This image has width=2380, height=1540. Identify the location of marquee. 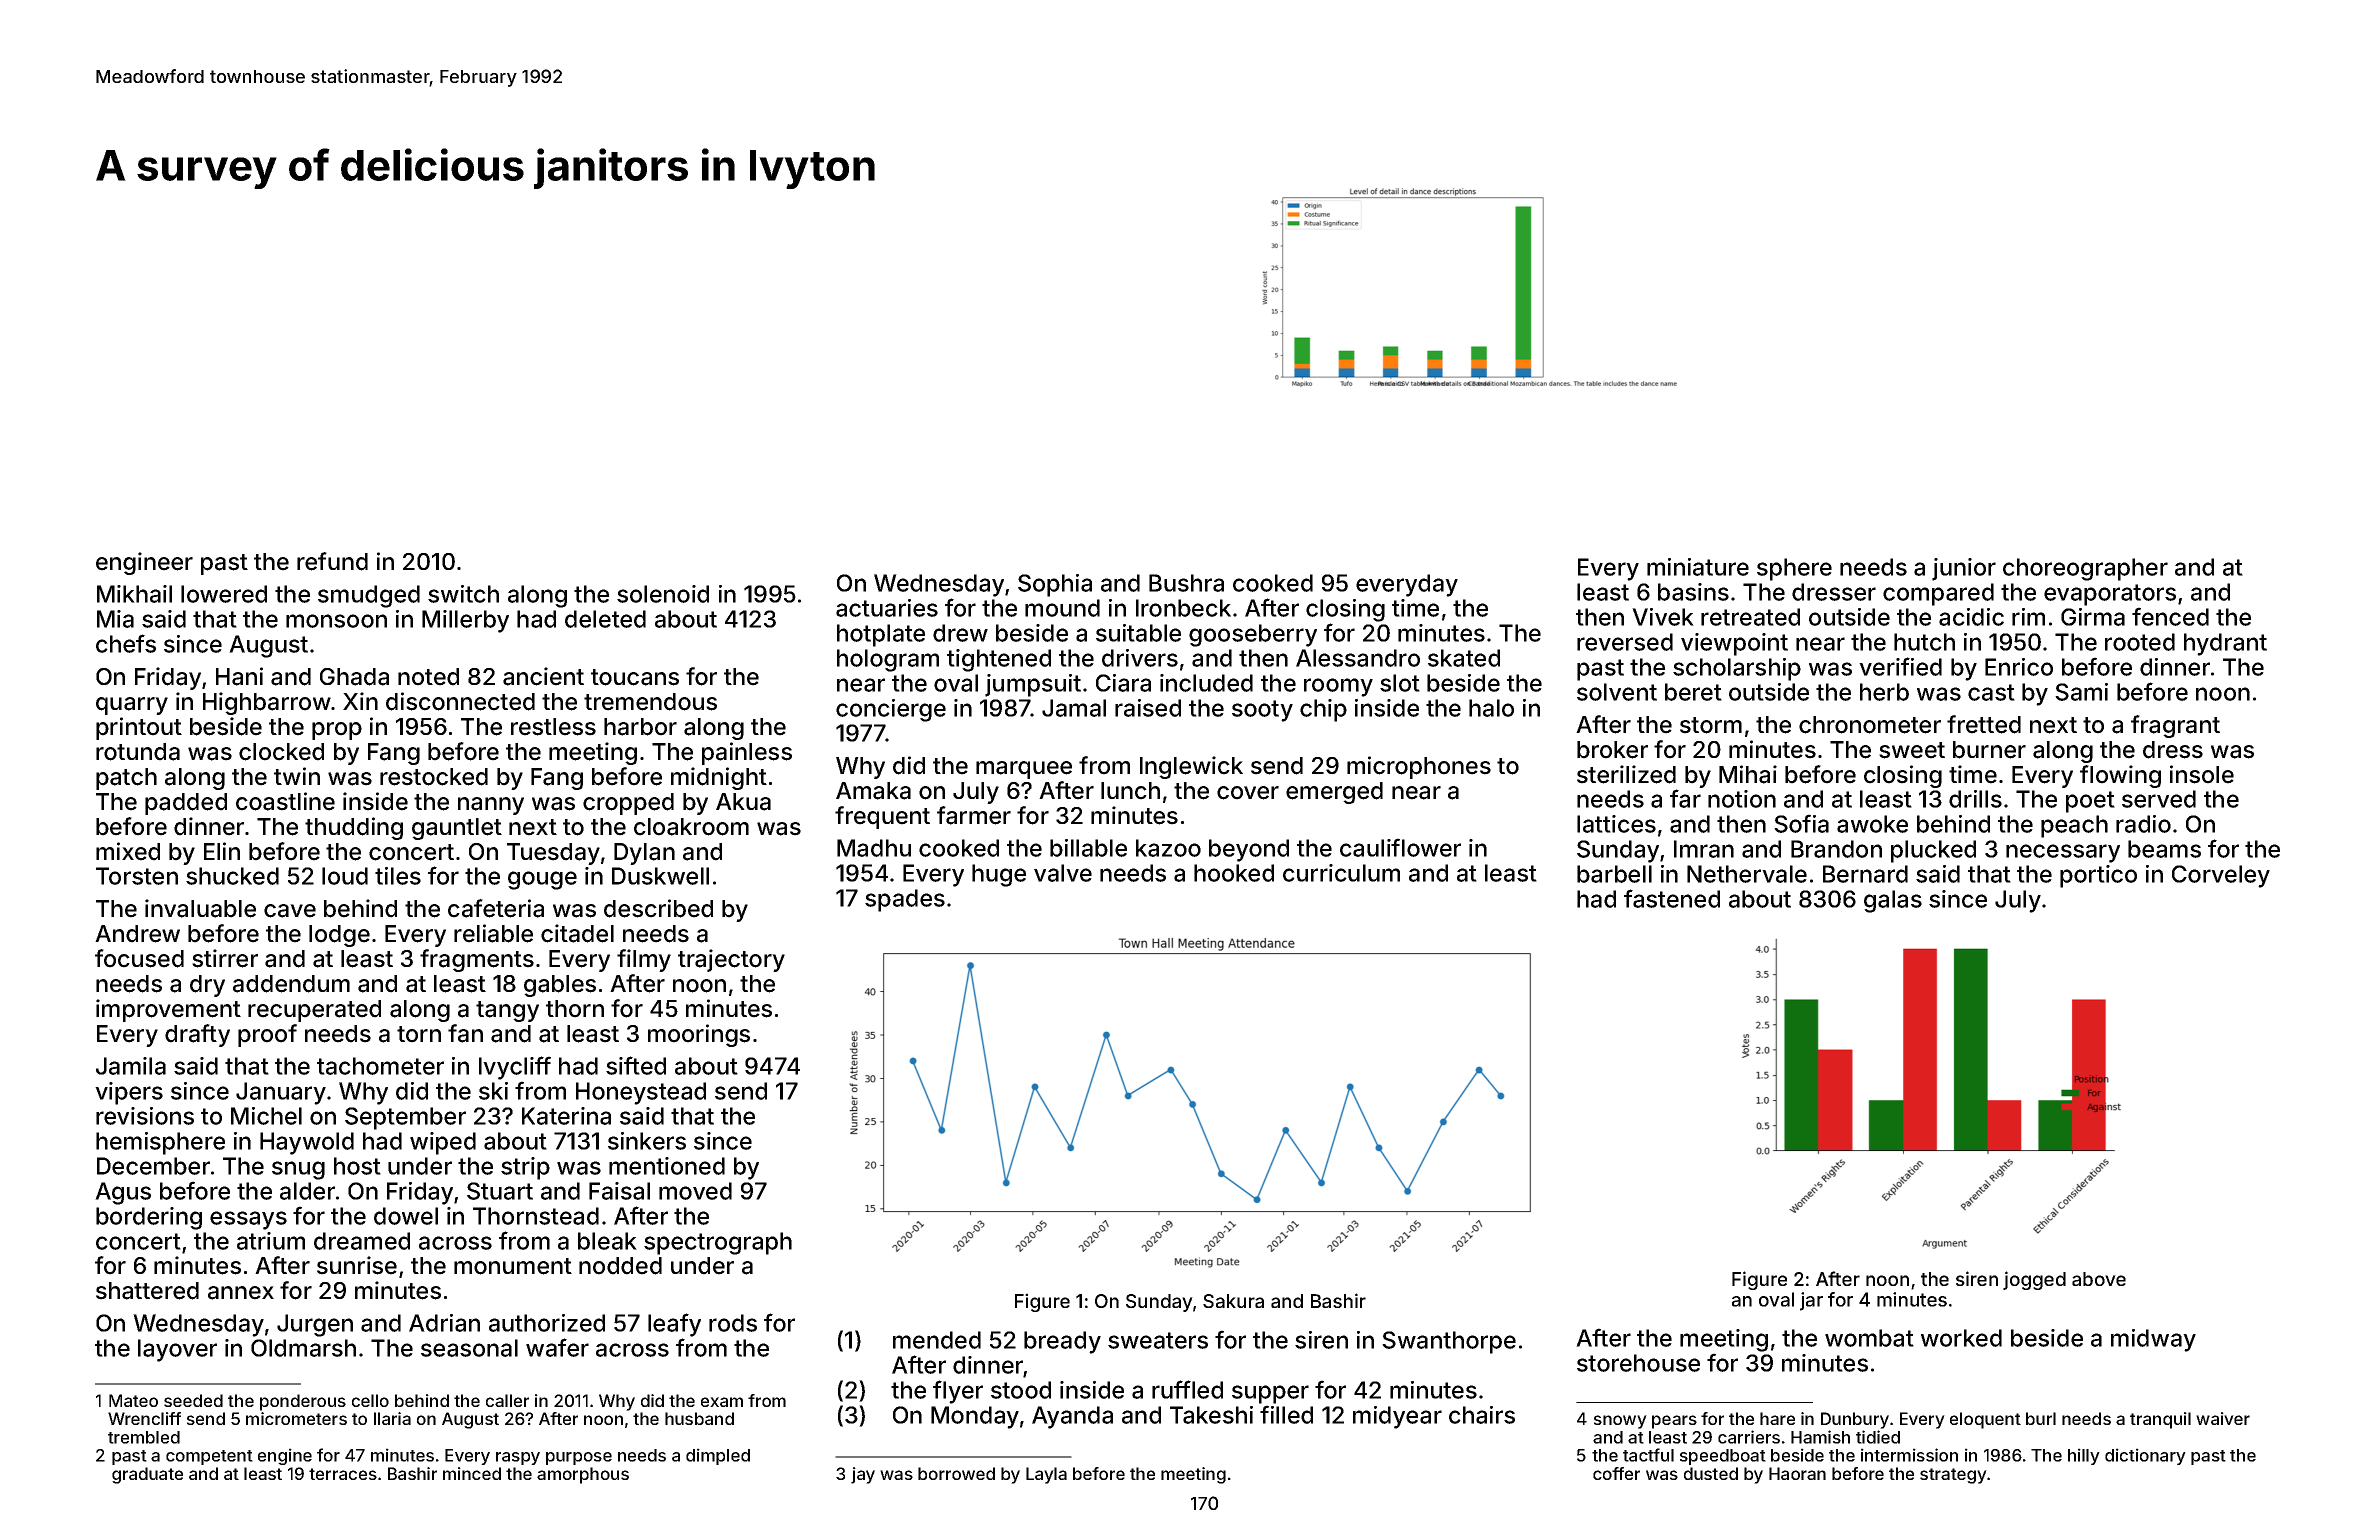
(1024, 770).
